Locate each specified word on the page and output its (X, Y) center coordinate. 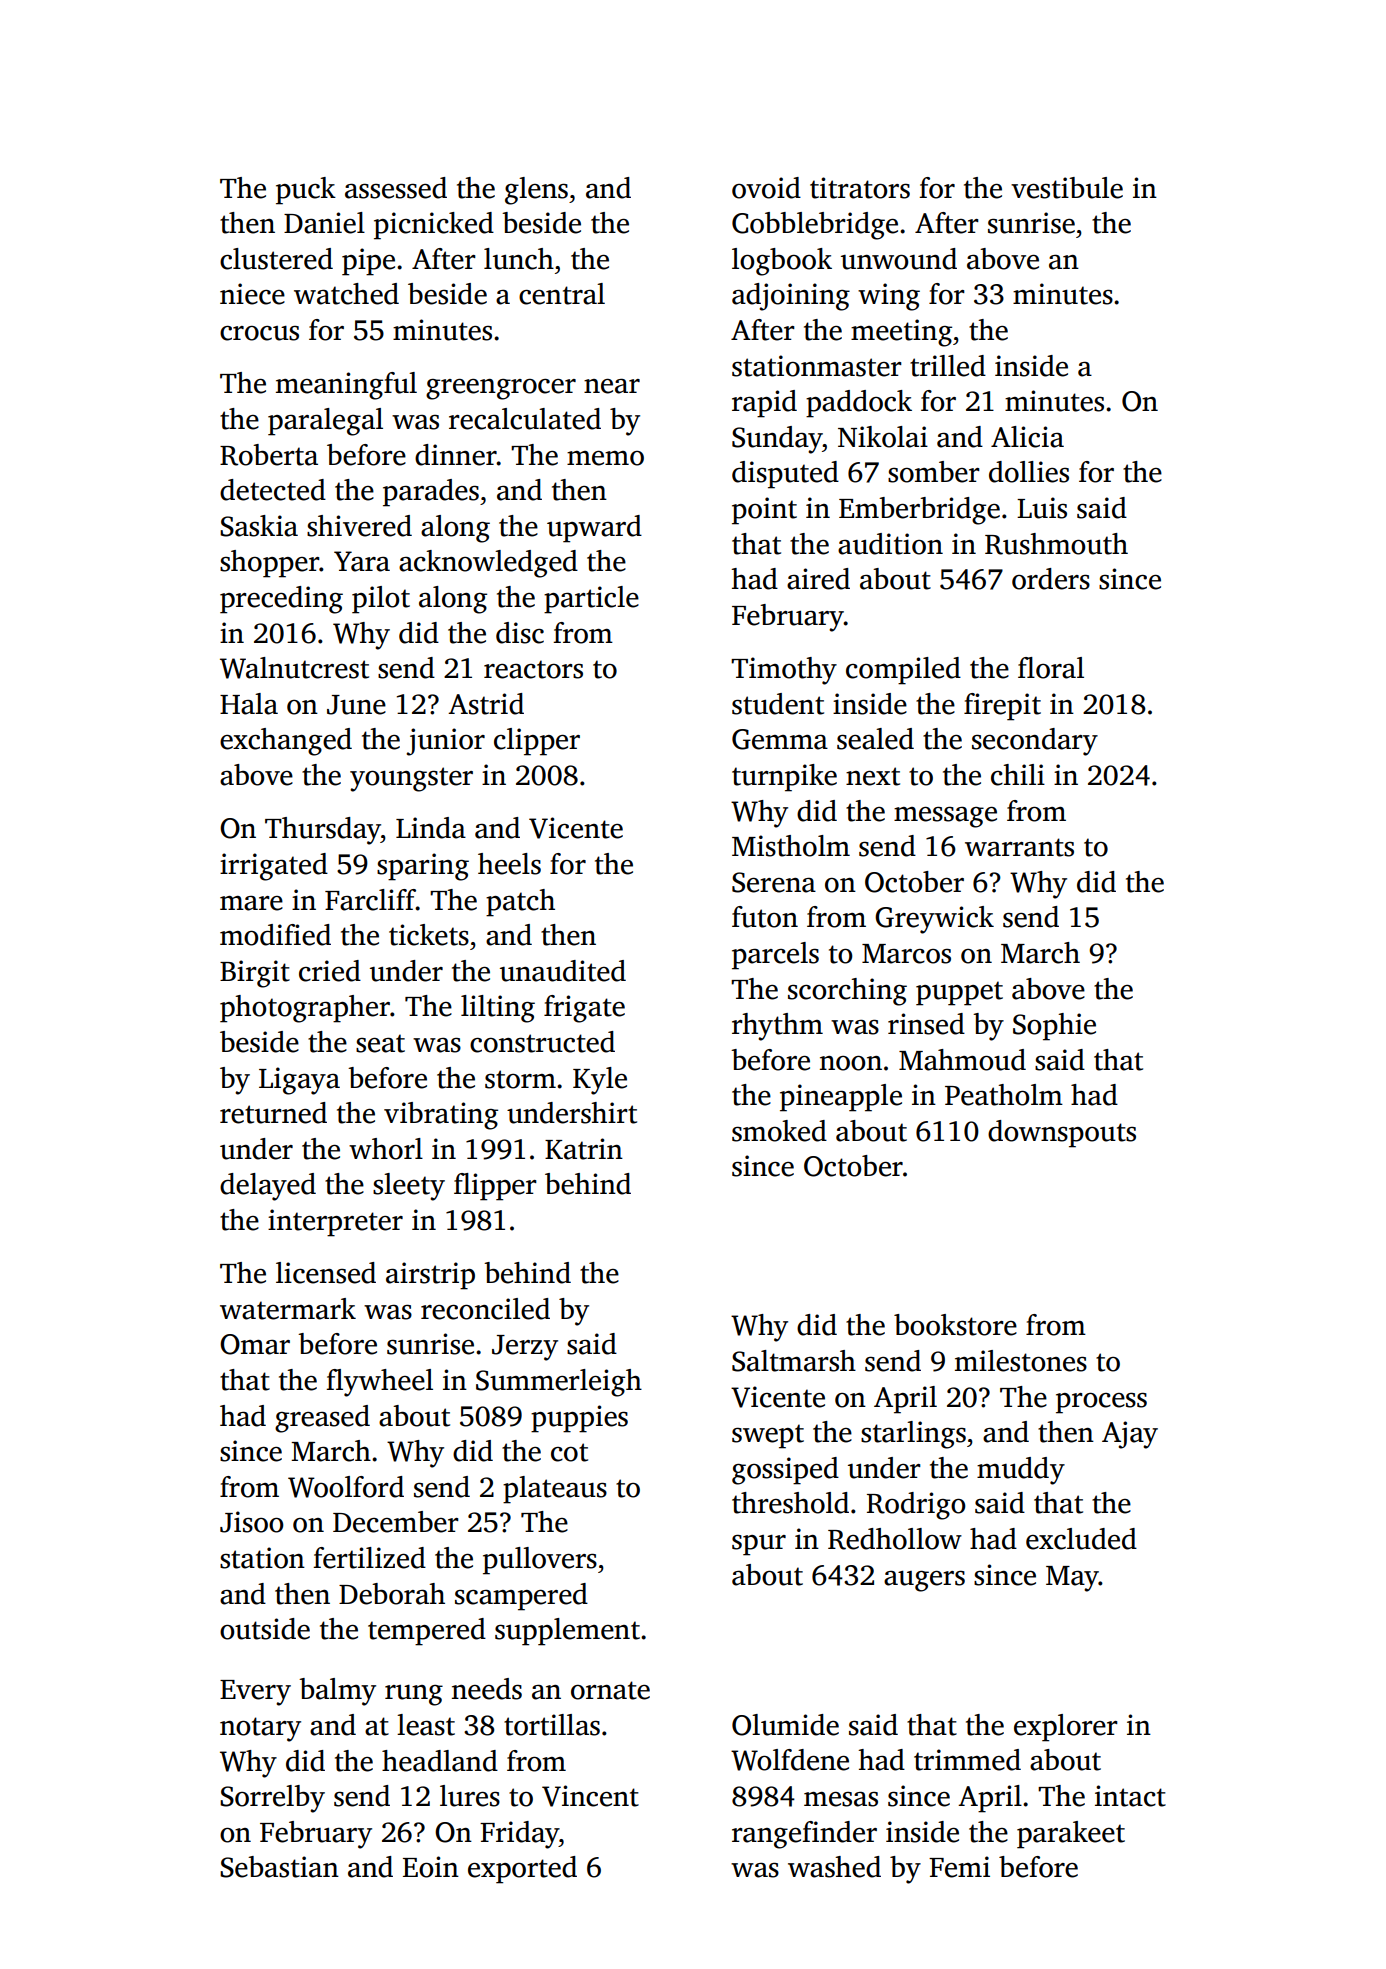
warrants (1019, 847)
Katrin (584, 1149)
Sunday (777, 440)
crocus (259, 333)
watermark (288, 1309)
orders (1051, 579)
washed (834, 1867)
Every (255, 1693)
